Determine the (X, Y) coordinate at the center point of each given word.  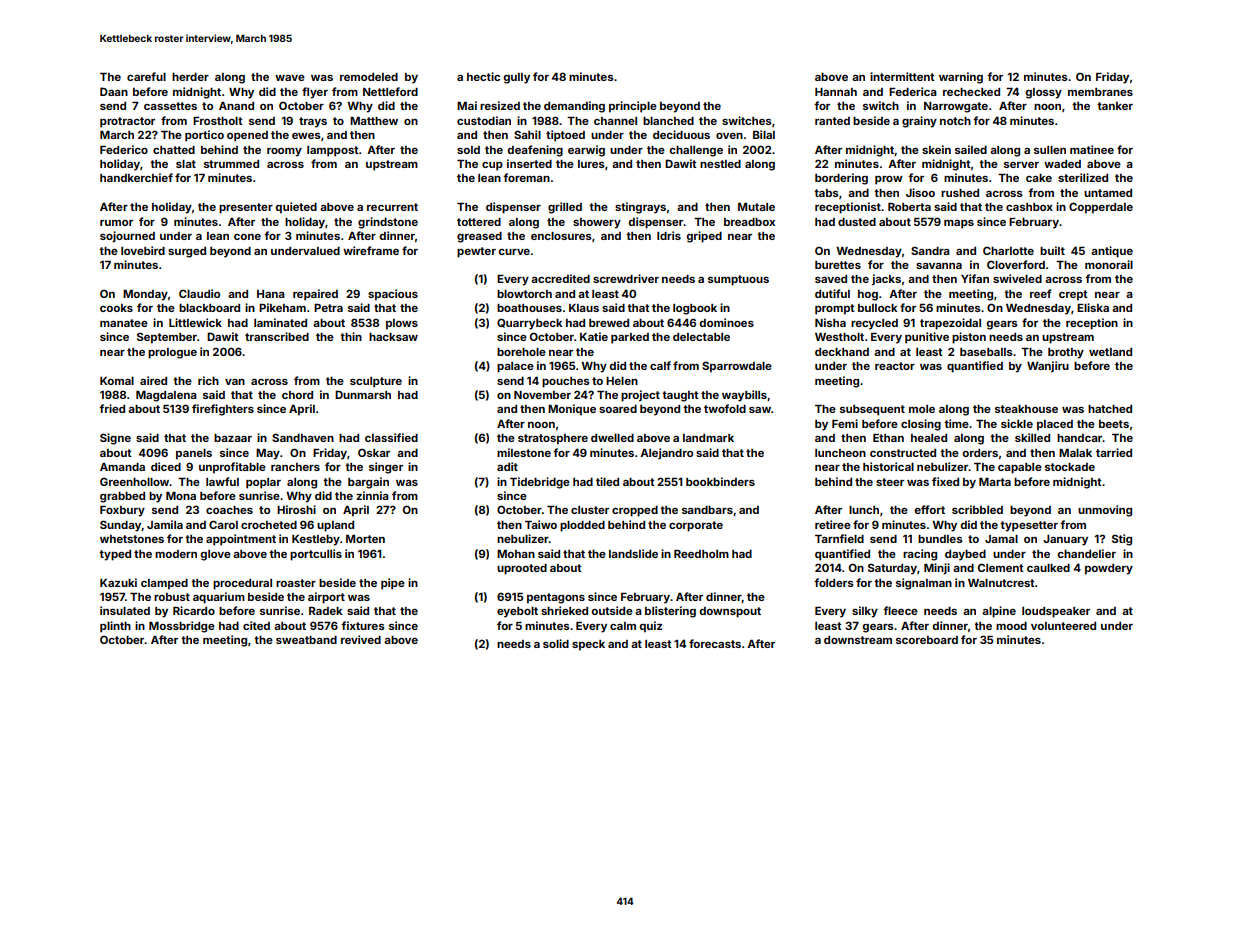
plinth (115, 627)
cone (247, 237)
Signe (115, 439)
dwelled (612, 438)
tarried (1114, 452)
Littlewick (195, 322)
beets (1114, 424)
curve (514, 252)
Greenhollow (134, 481)
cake (1039, 178)
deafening (535, 151)
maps (959, 224)
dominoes (726, 322)
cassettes (170, 106)
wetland (1110, 352)
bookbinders (720, 481)
